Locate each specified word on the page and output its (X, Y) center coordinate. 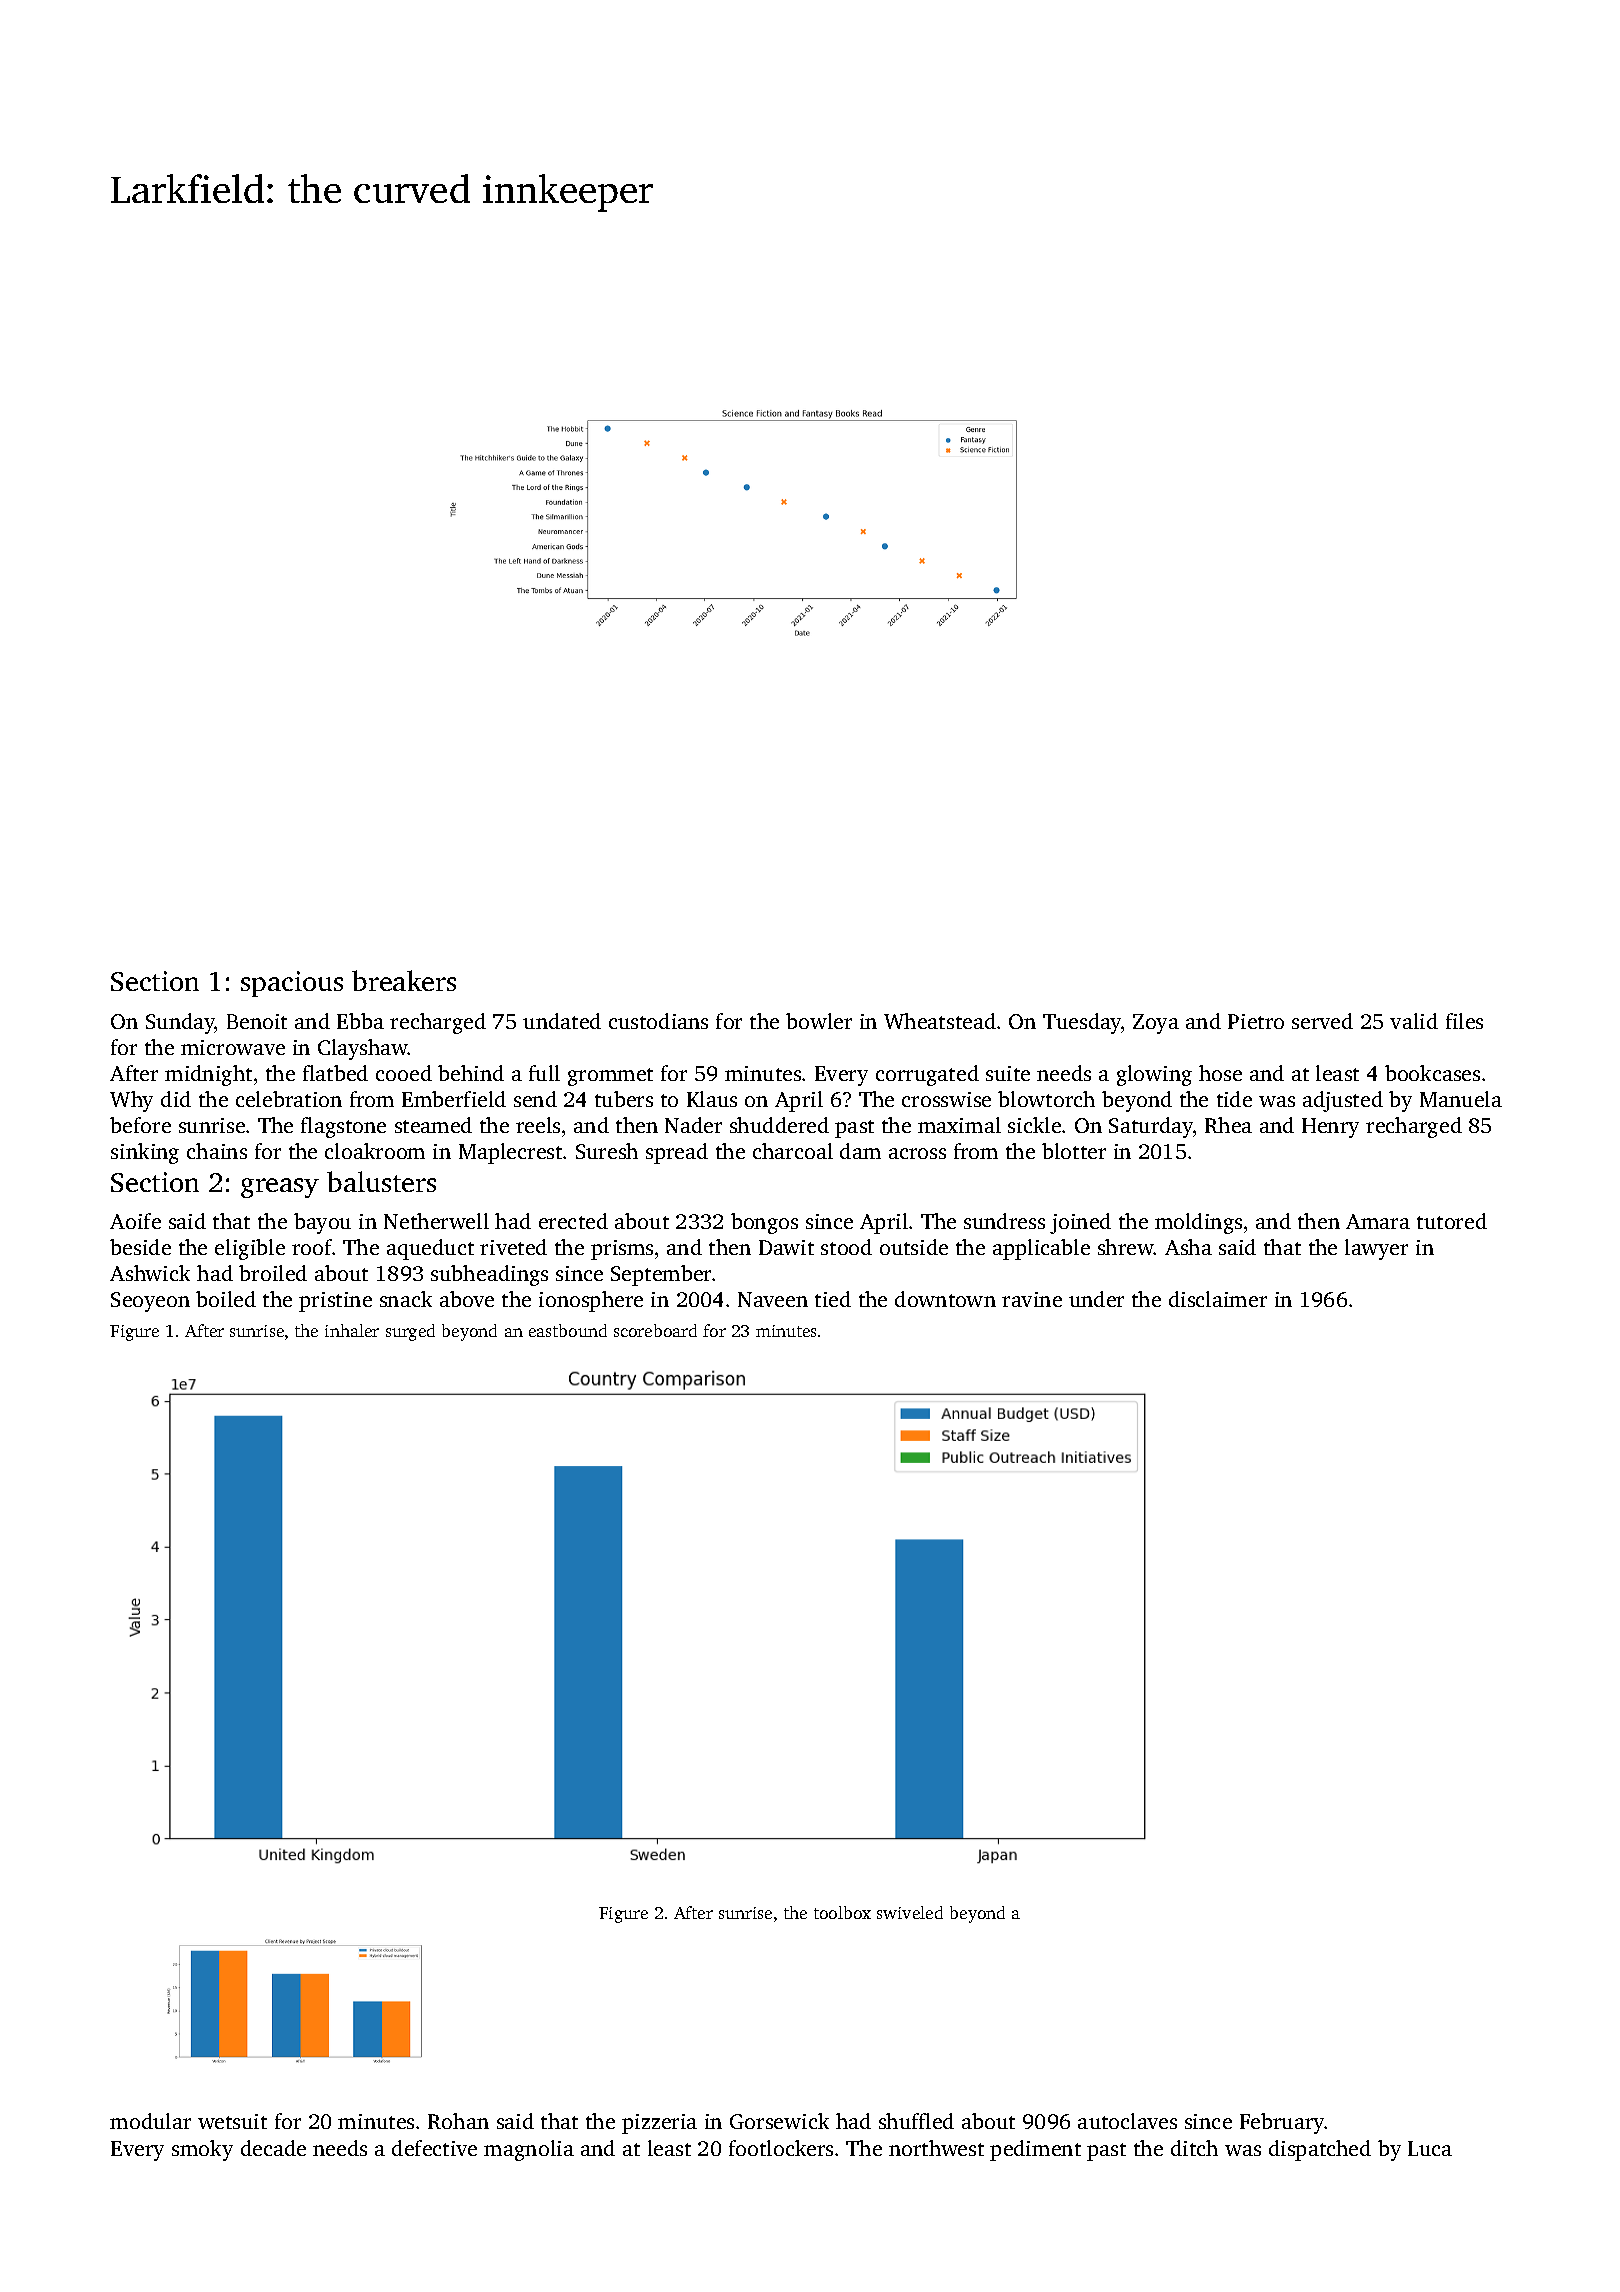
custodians (658, 1021)
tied (833, 1299)
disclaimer (1218, 1299)
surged (410, 1332)
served (1322, 1021)
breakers (404, 980)
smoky (202, 2150)
